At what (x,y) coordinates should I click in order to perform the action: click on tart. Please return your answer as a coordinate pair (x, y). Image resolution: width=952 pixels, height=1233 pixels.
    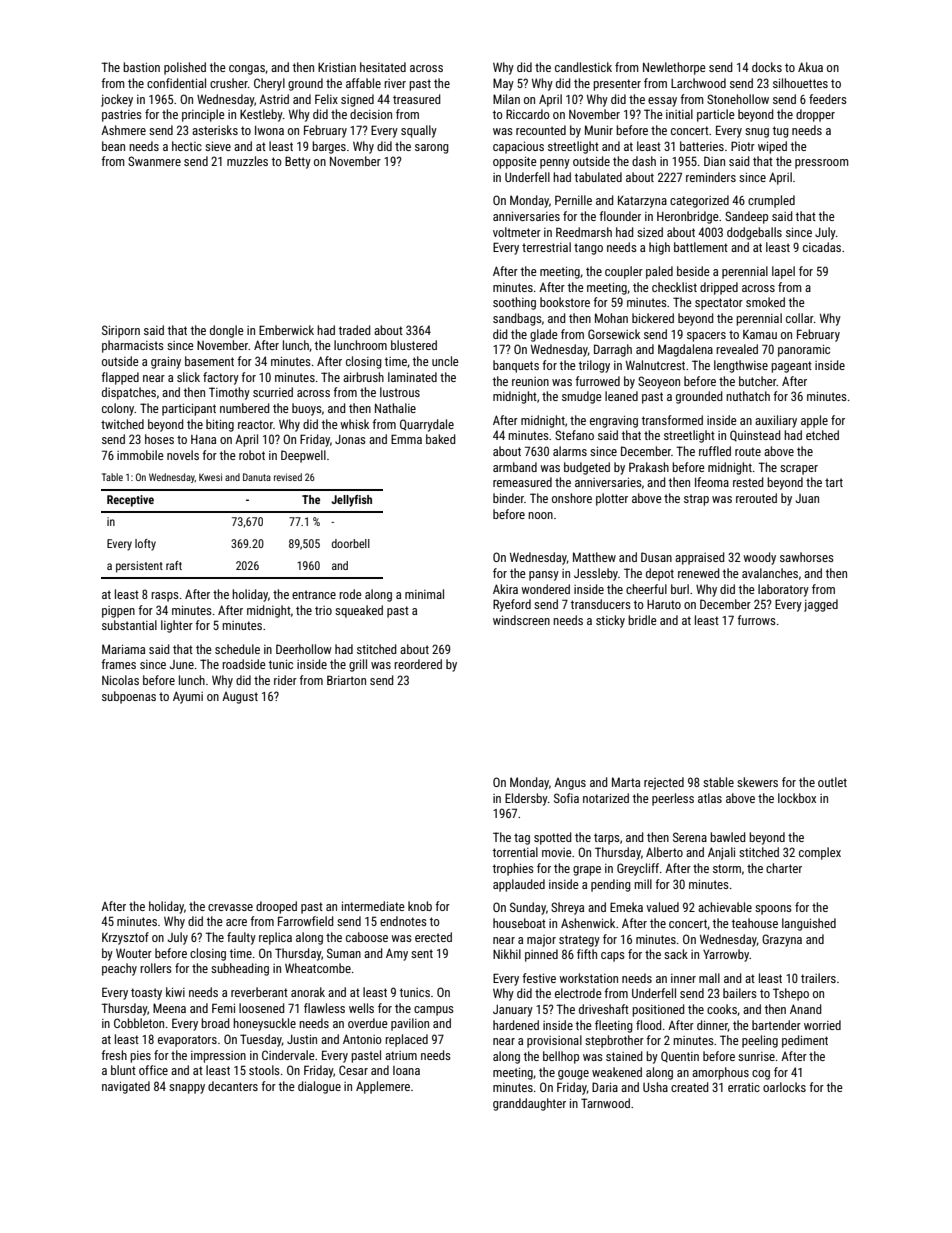
    Looking at the image, I should click on (834, 482).
